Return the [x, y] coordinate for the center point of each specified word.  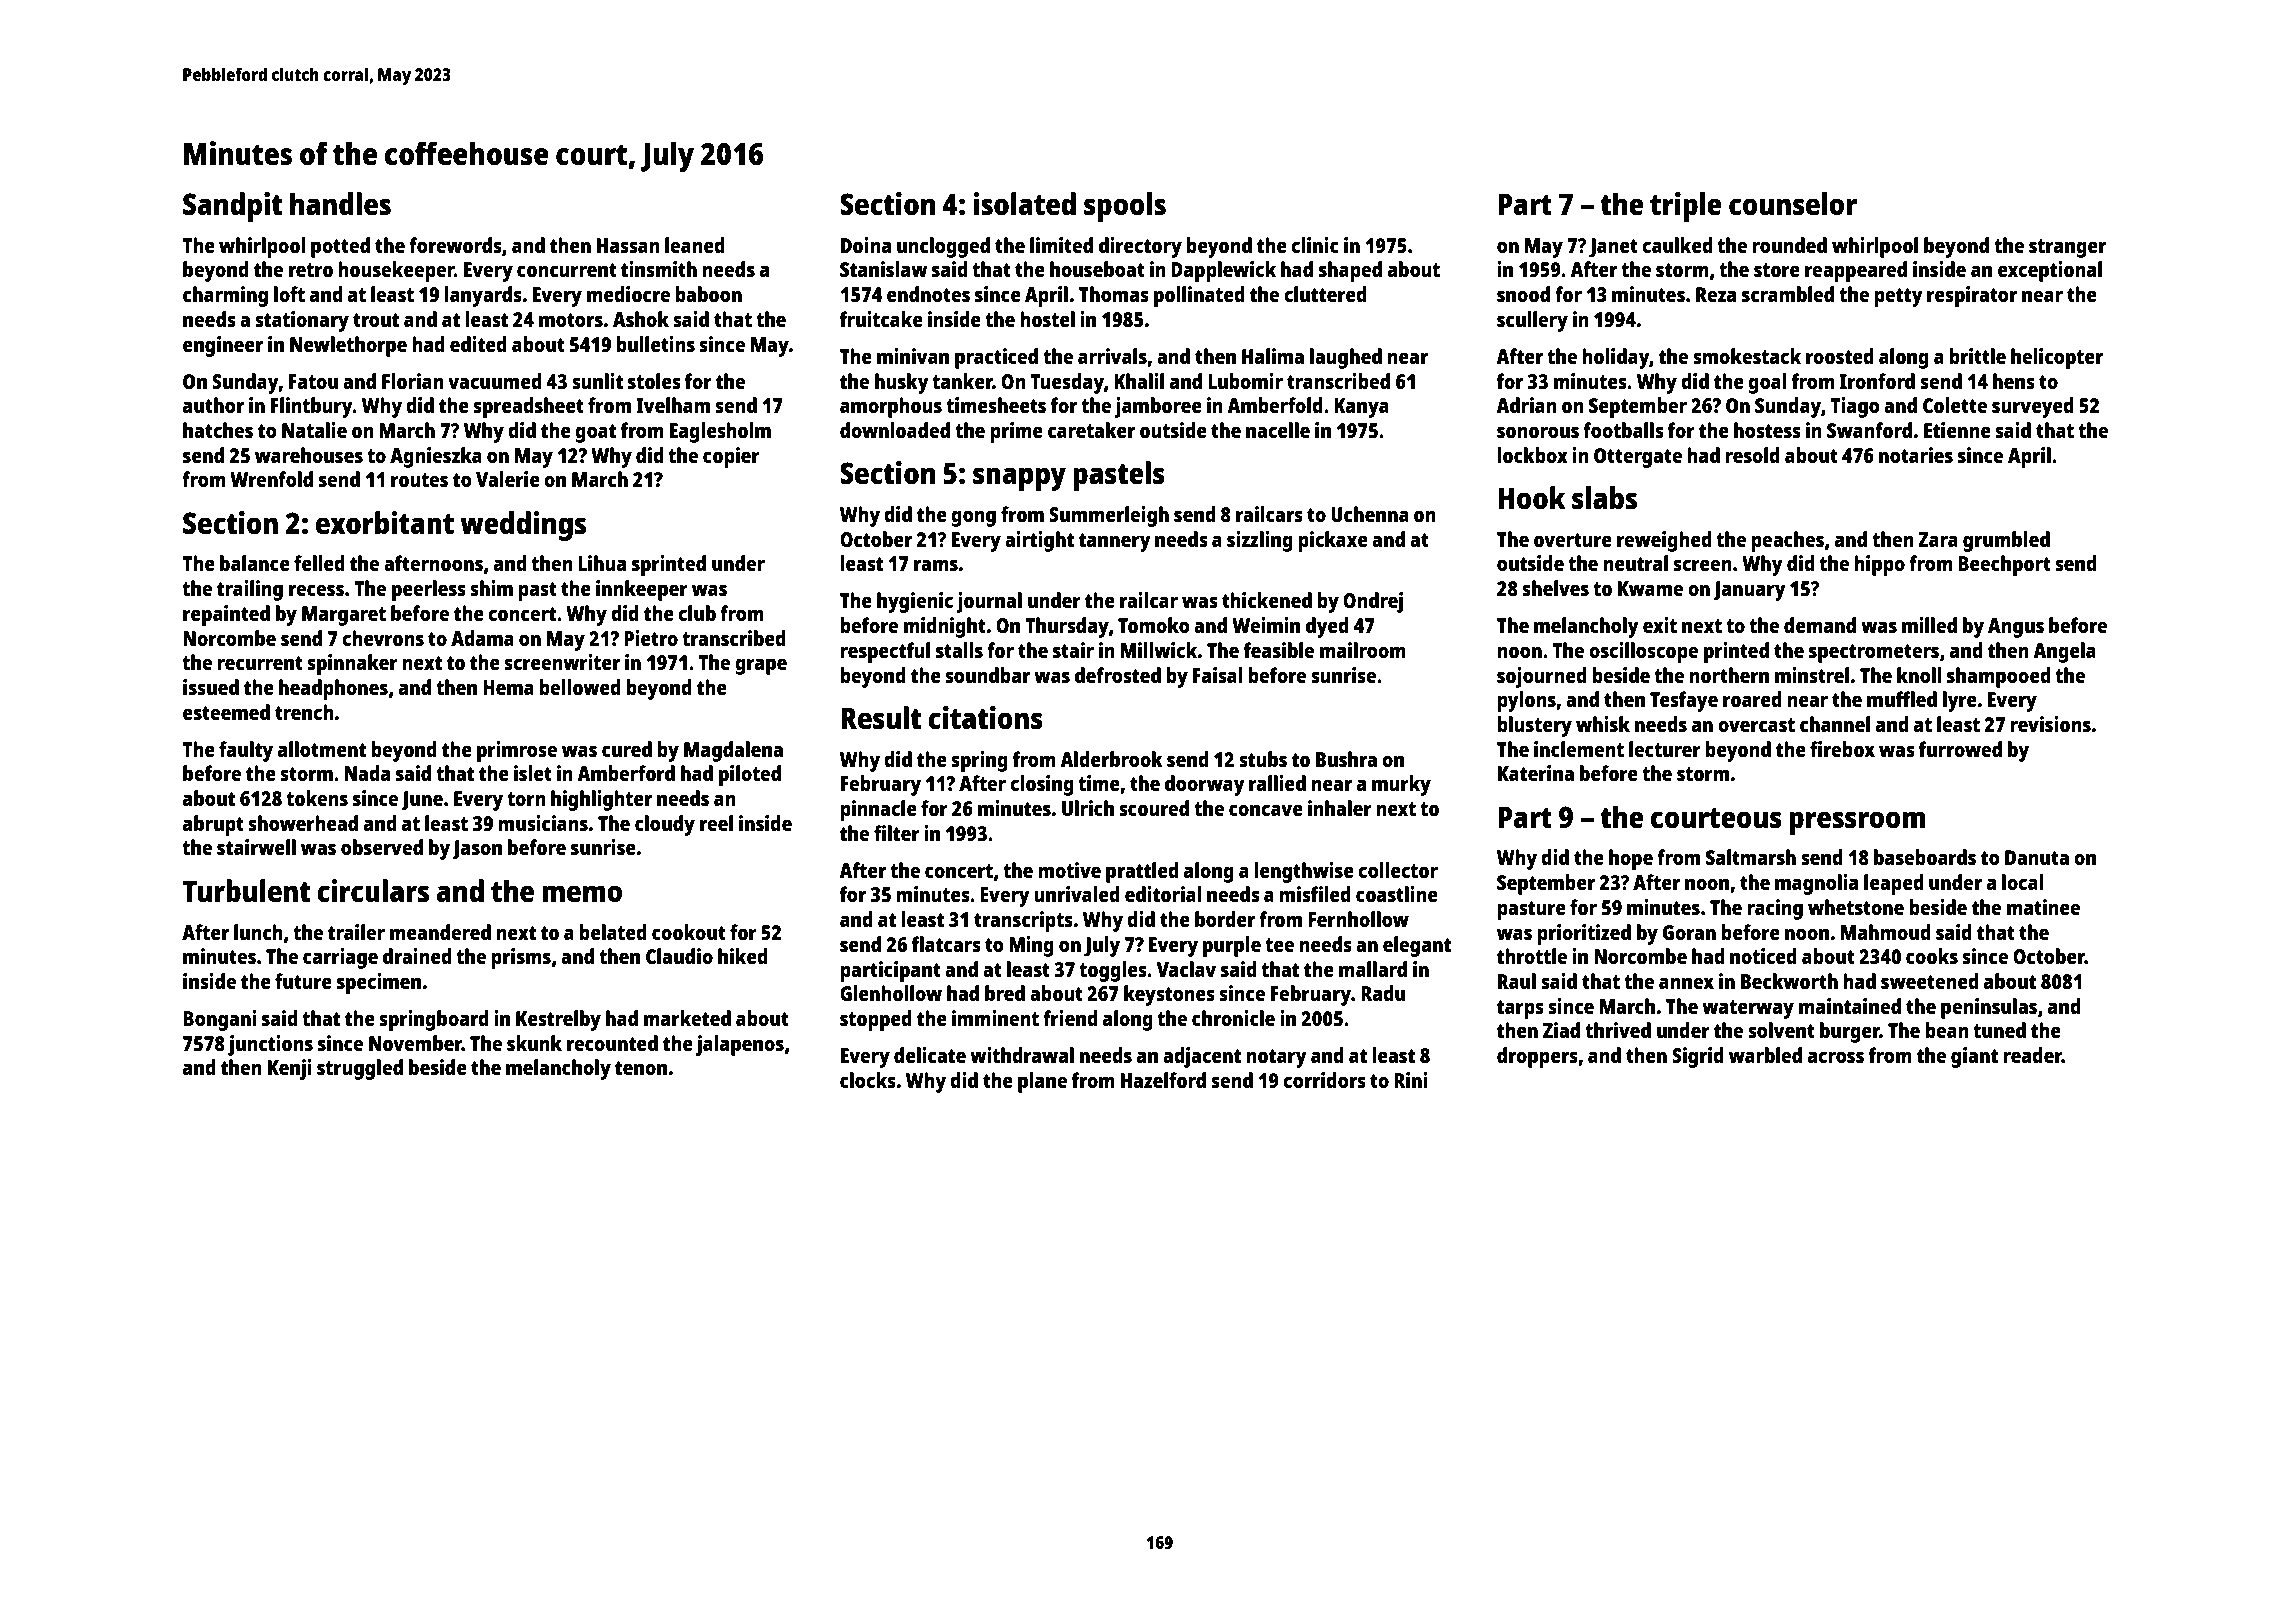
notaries [1916, 455]
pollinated [1199, 296]
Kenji [290, 1069]
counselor [1793, 204]
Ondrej [1373, 602]
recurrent [260, 663]
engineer [223, 346]
